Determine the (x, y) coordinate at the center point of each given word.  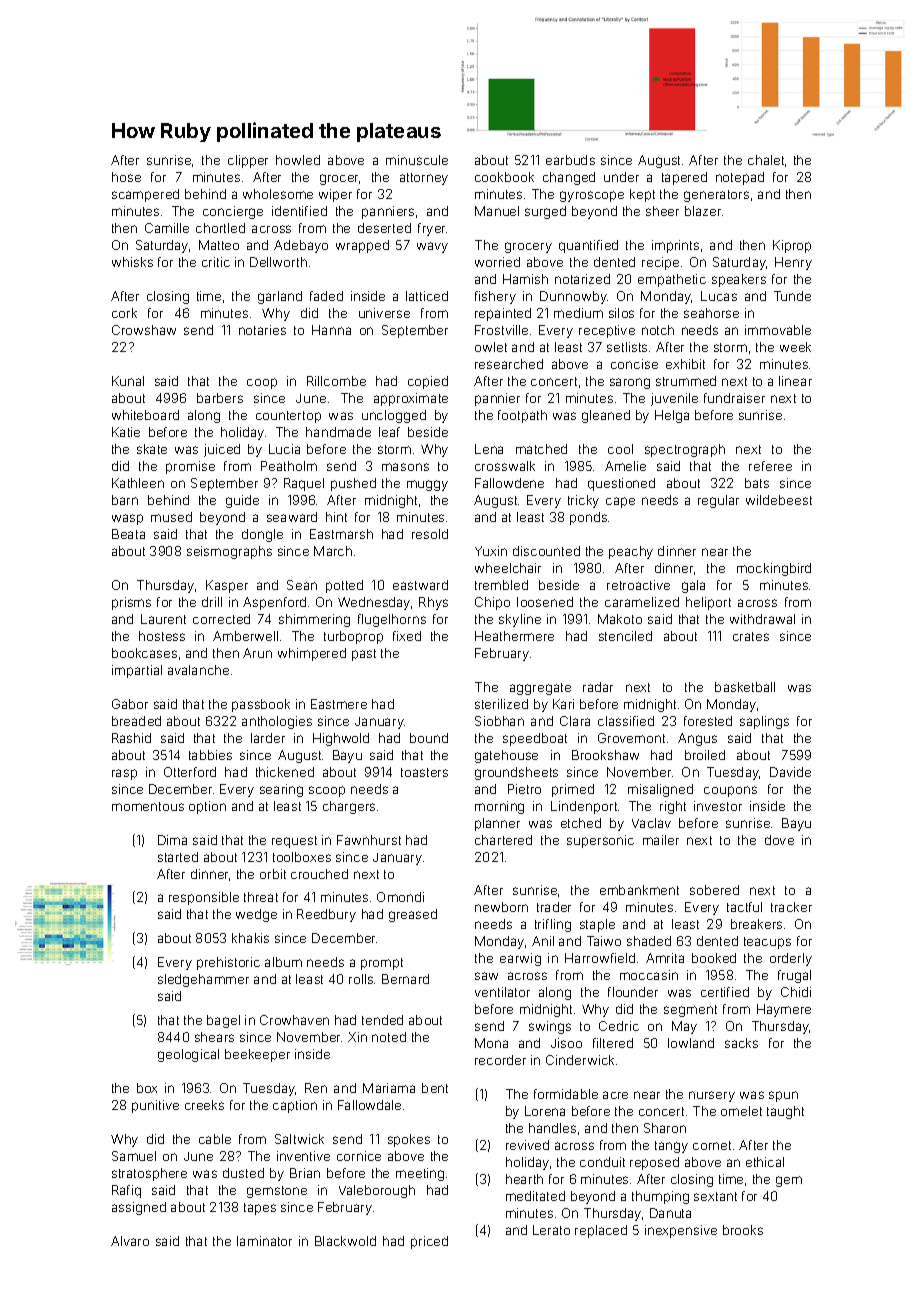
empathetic (672, 280)
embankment (639, 890)
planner (497, 824)
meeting (420, 1174)
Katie (126, 432)
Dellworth (278, 262)
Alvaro (130, 1241)
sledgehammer (203, 980)
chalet (766, 160)
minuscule (417, 160)
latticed (427, 296)
